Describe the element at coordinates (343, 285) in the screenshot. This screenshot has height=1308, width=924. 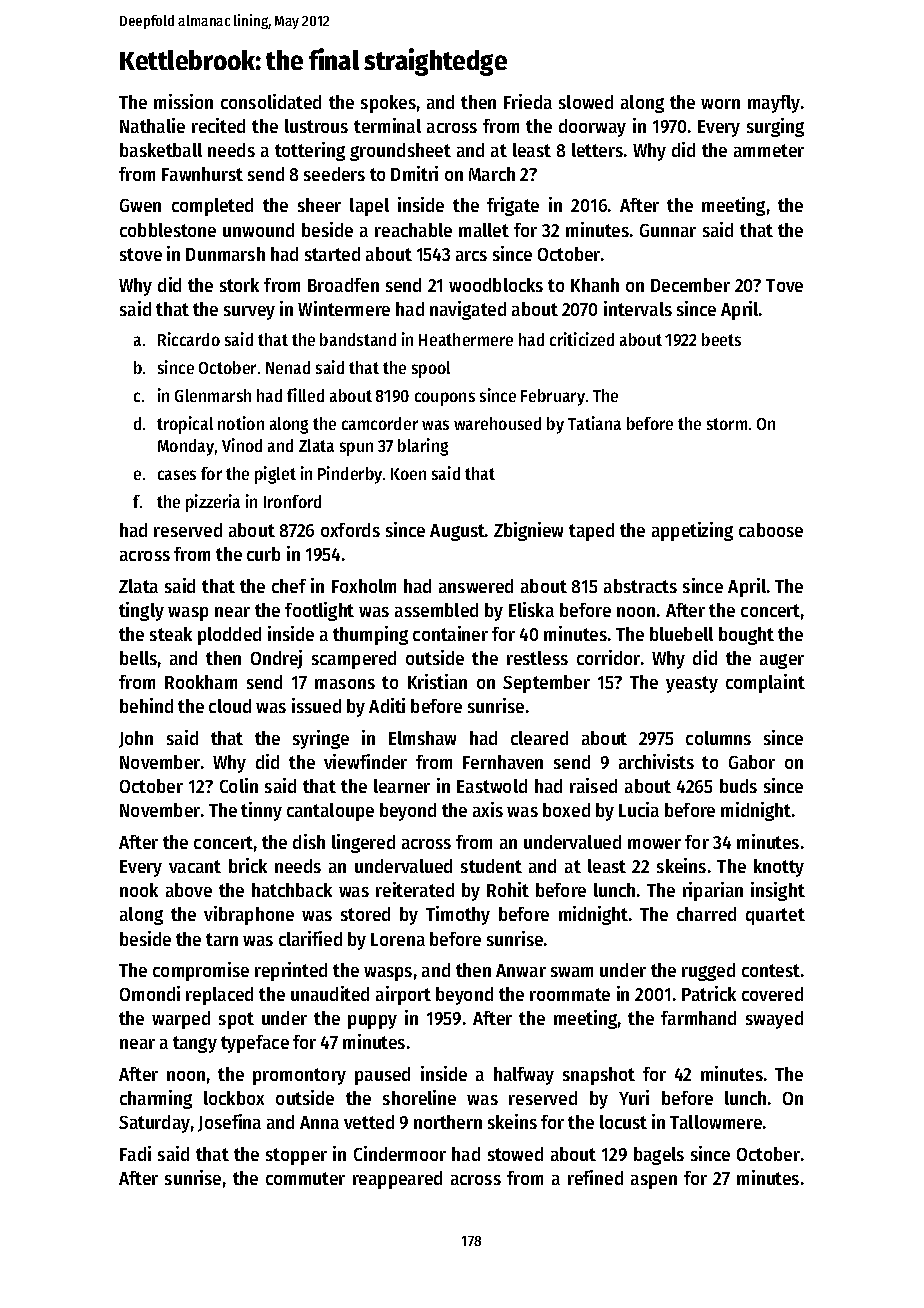
I see `Broadfen` at that location.
